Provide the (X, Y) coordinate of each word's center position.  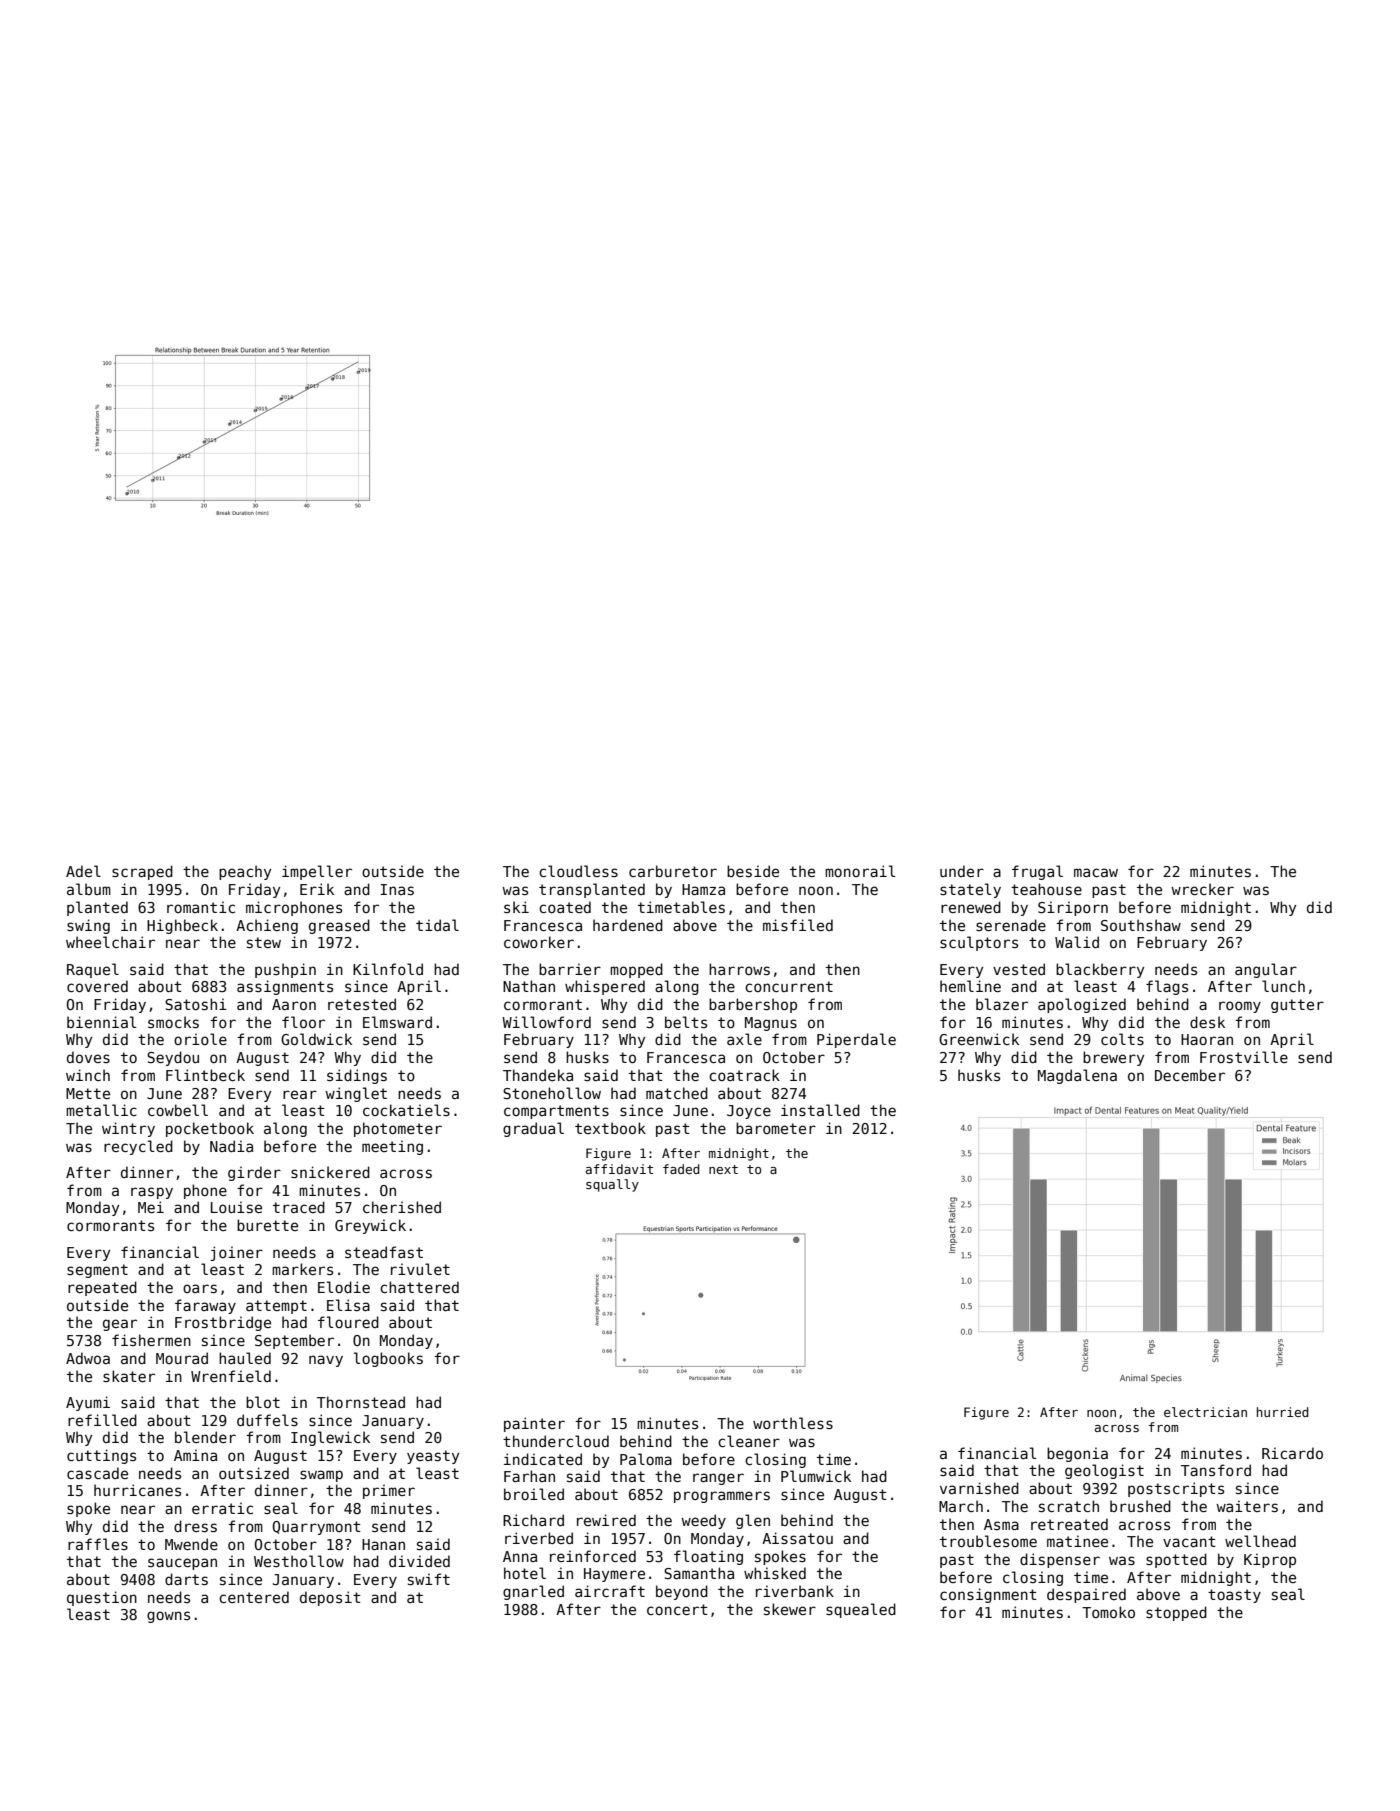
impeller (317, 872)
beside (753, 871)
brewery (1113, 1058)
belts (686, 1022)
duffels (267, 1420)
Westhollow (299, 1561)
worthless (793, 1423)
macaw (1096, 872)
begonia (1077, 1454)
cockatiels (406, 1110)
